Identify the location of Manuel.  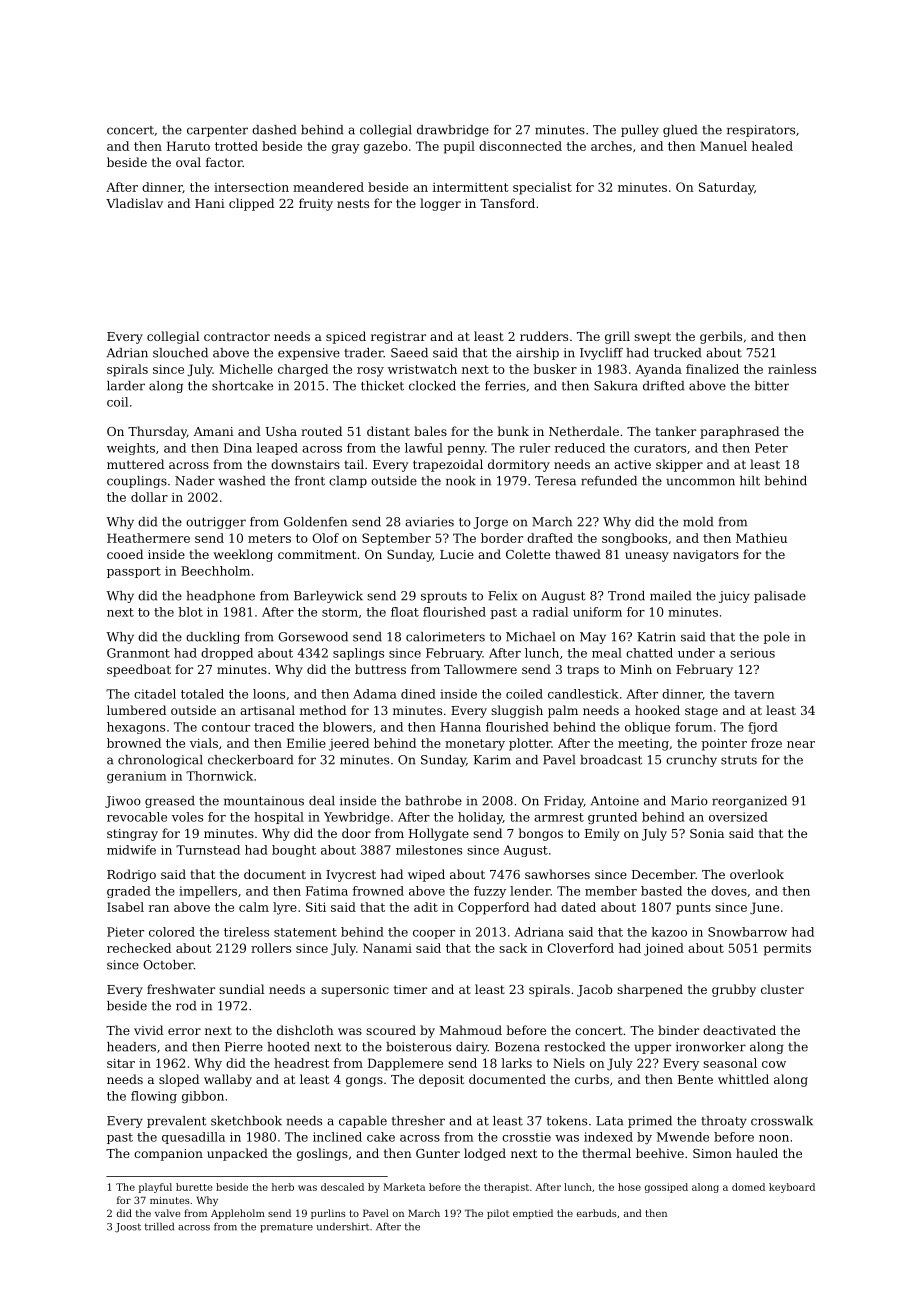
(723, 146).
